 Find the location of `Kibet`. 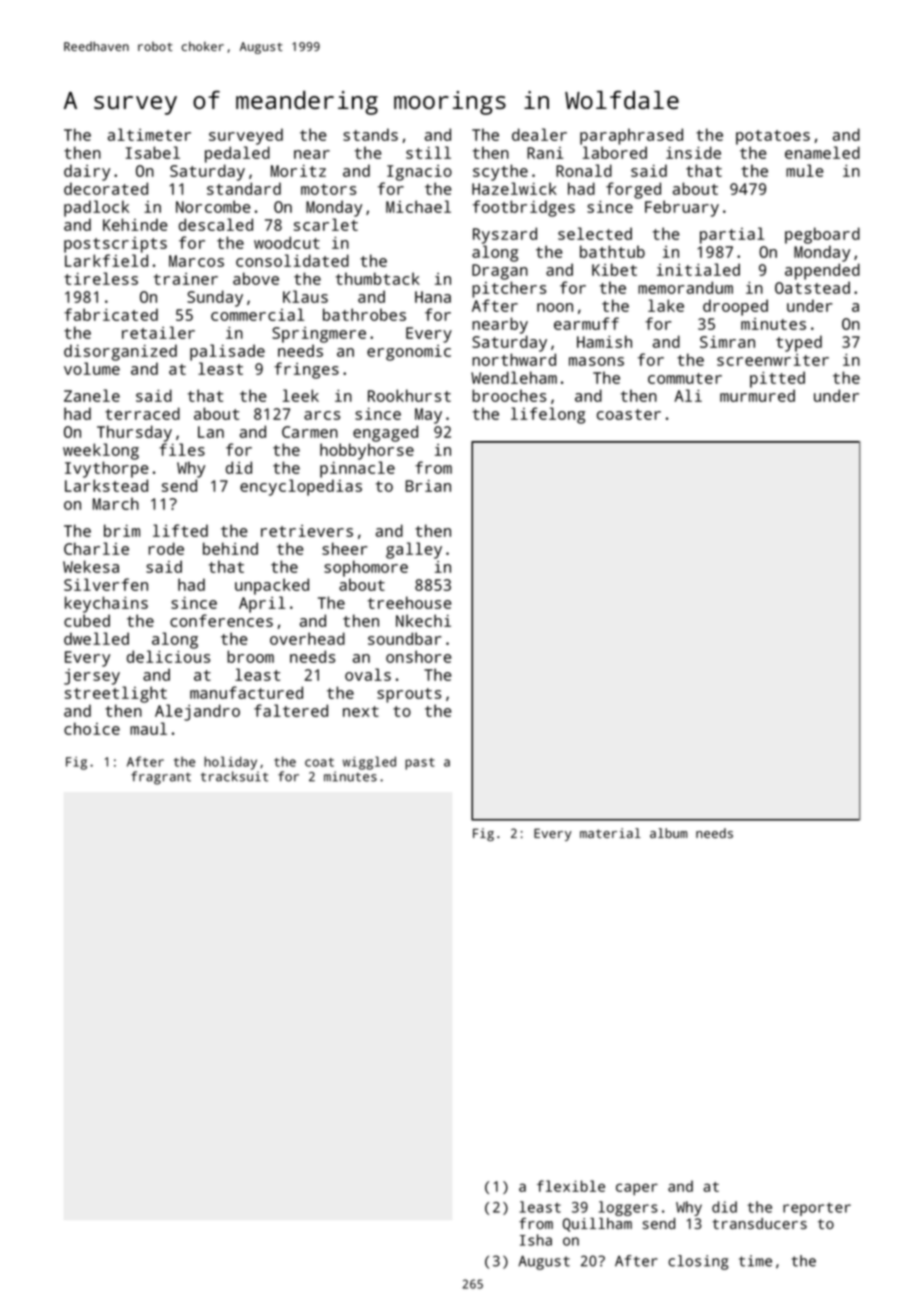

Kibet is located at coordinates (614, 269).
